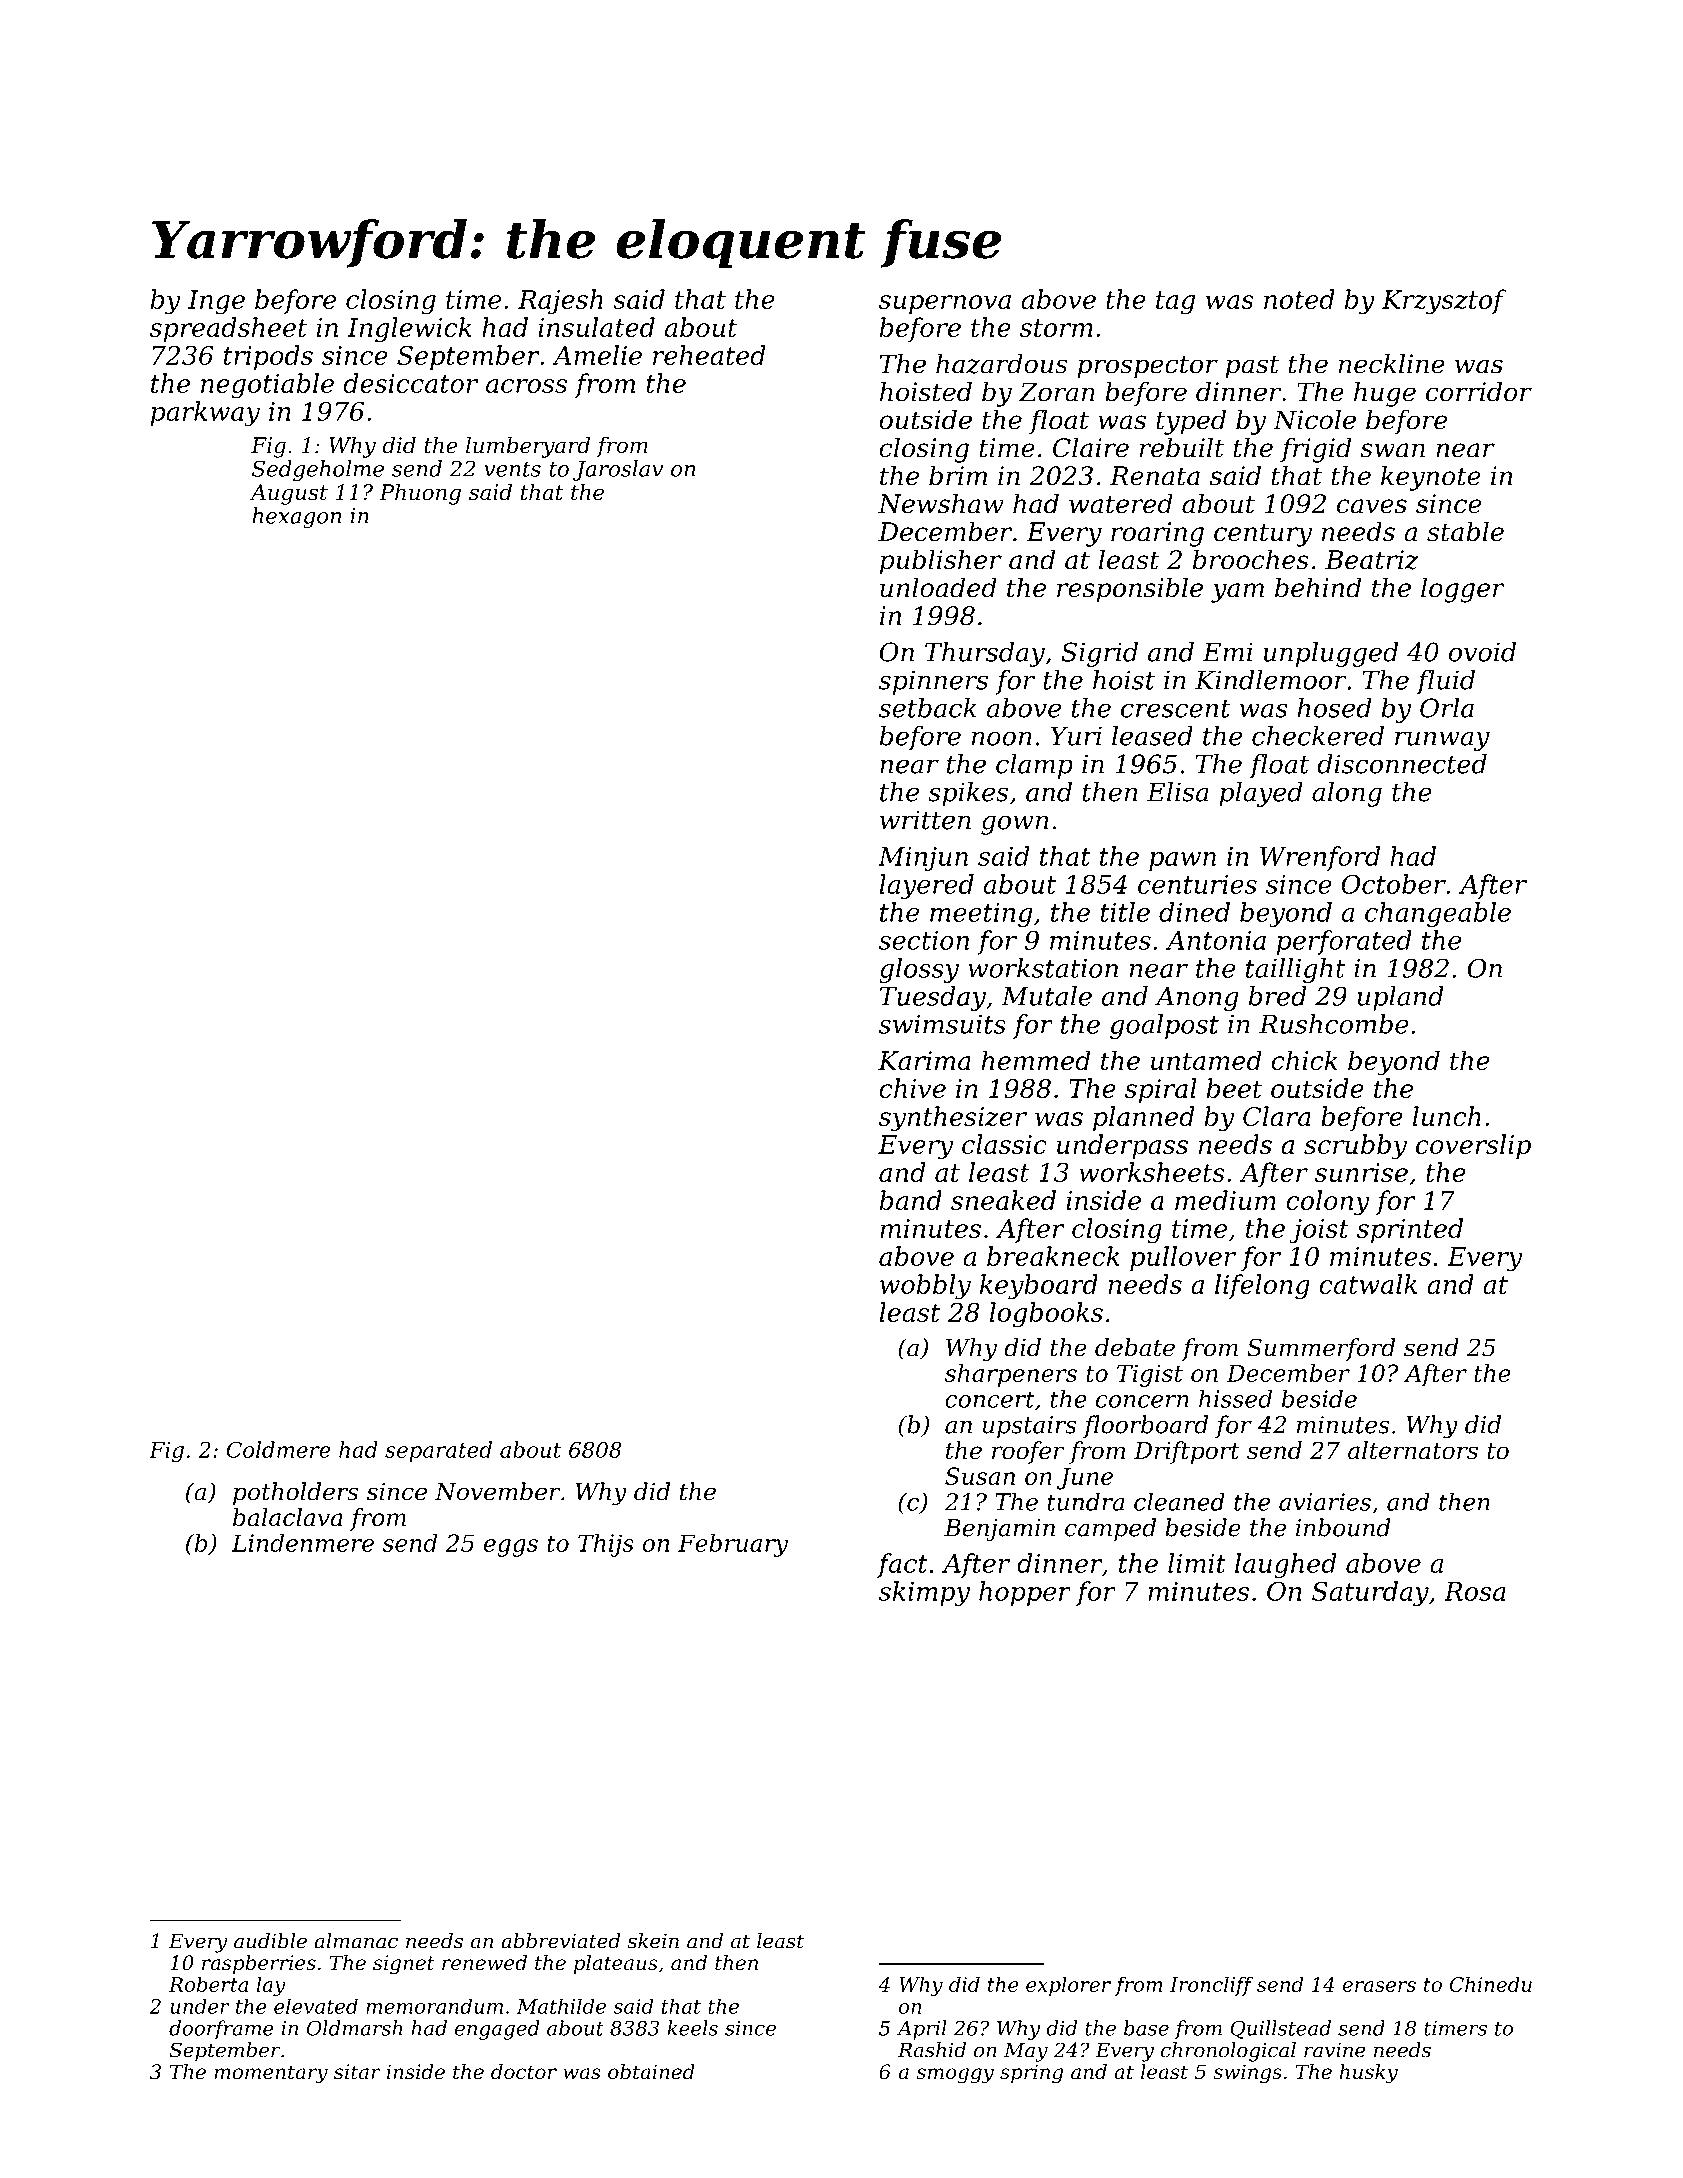 The image size is (1683, 2178). I want to click on Rashid, so click(932, 2050).
